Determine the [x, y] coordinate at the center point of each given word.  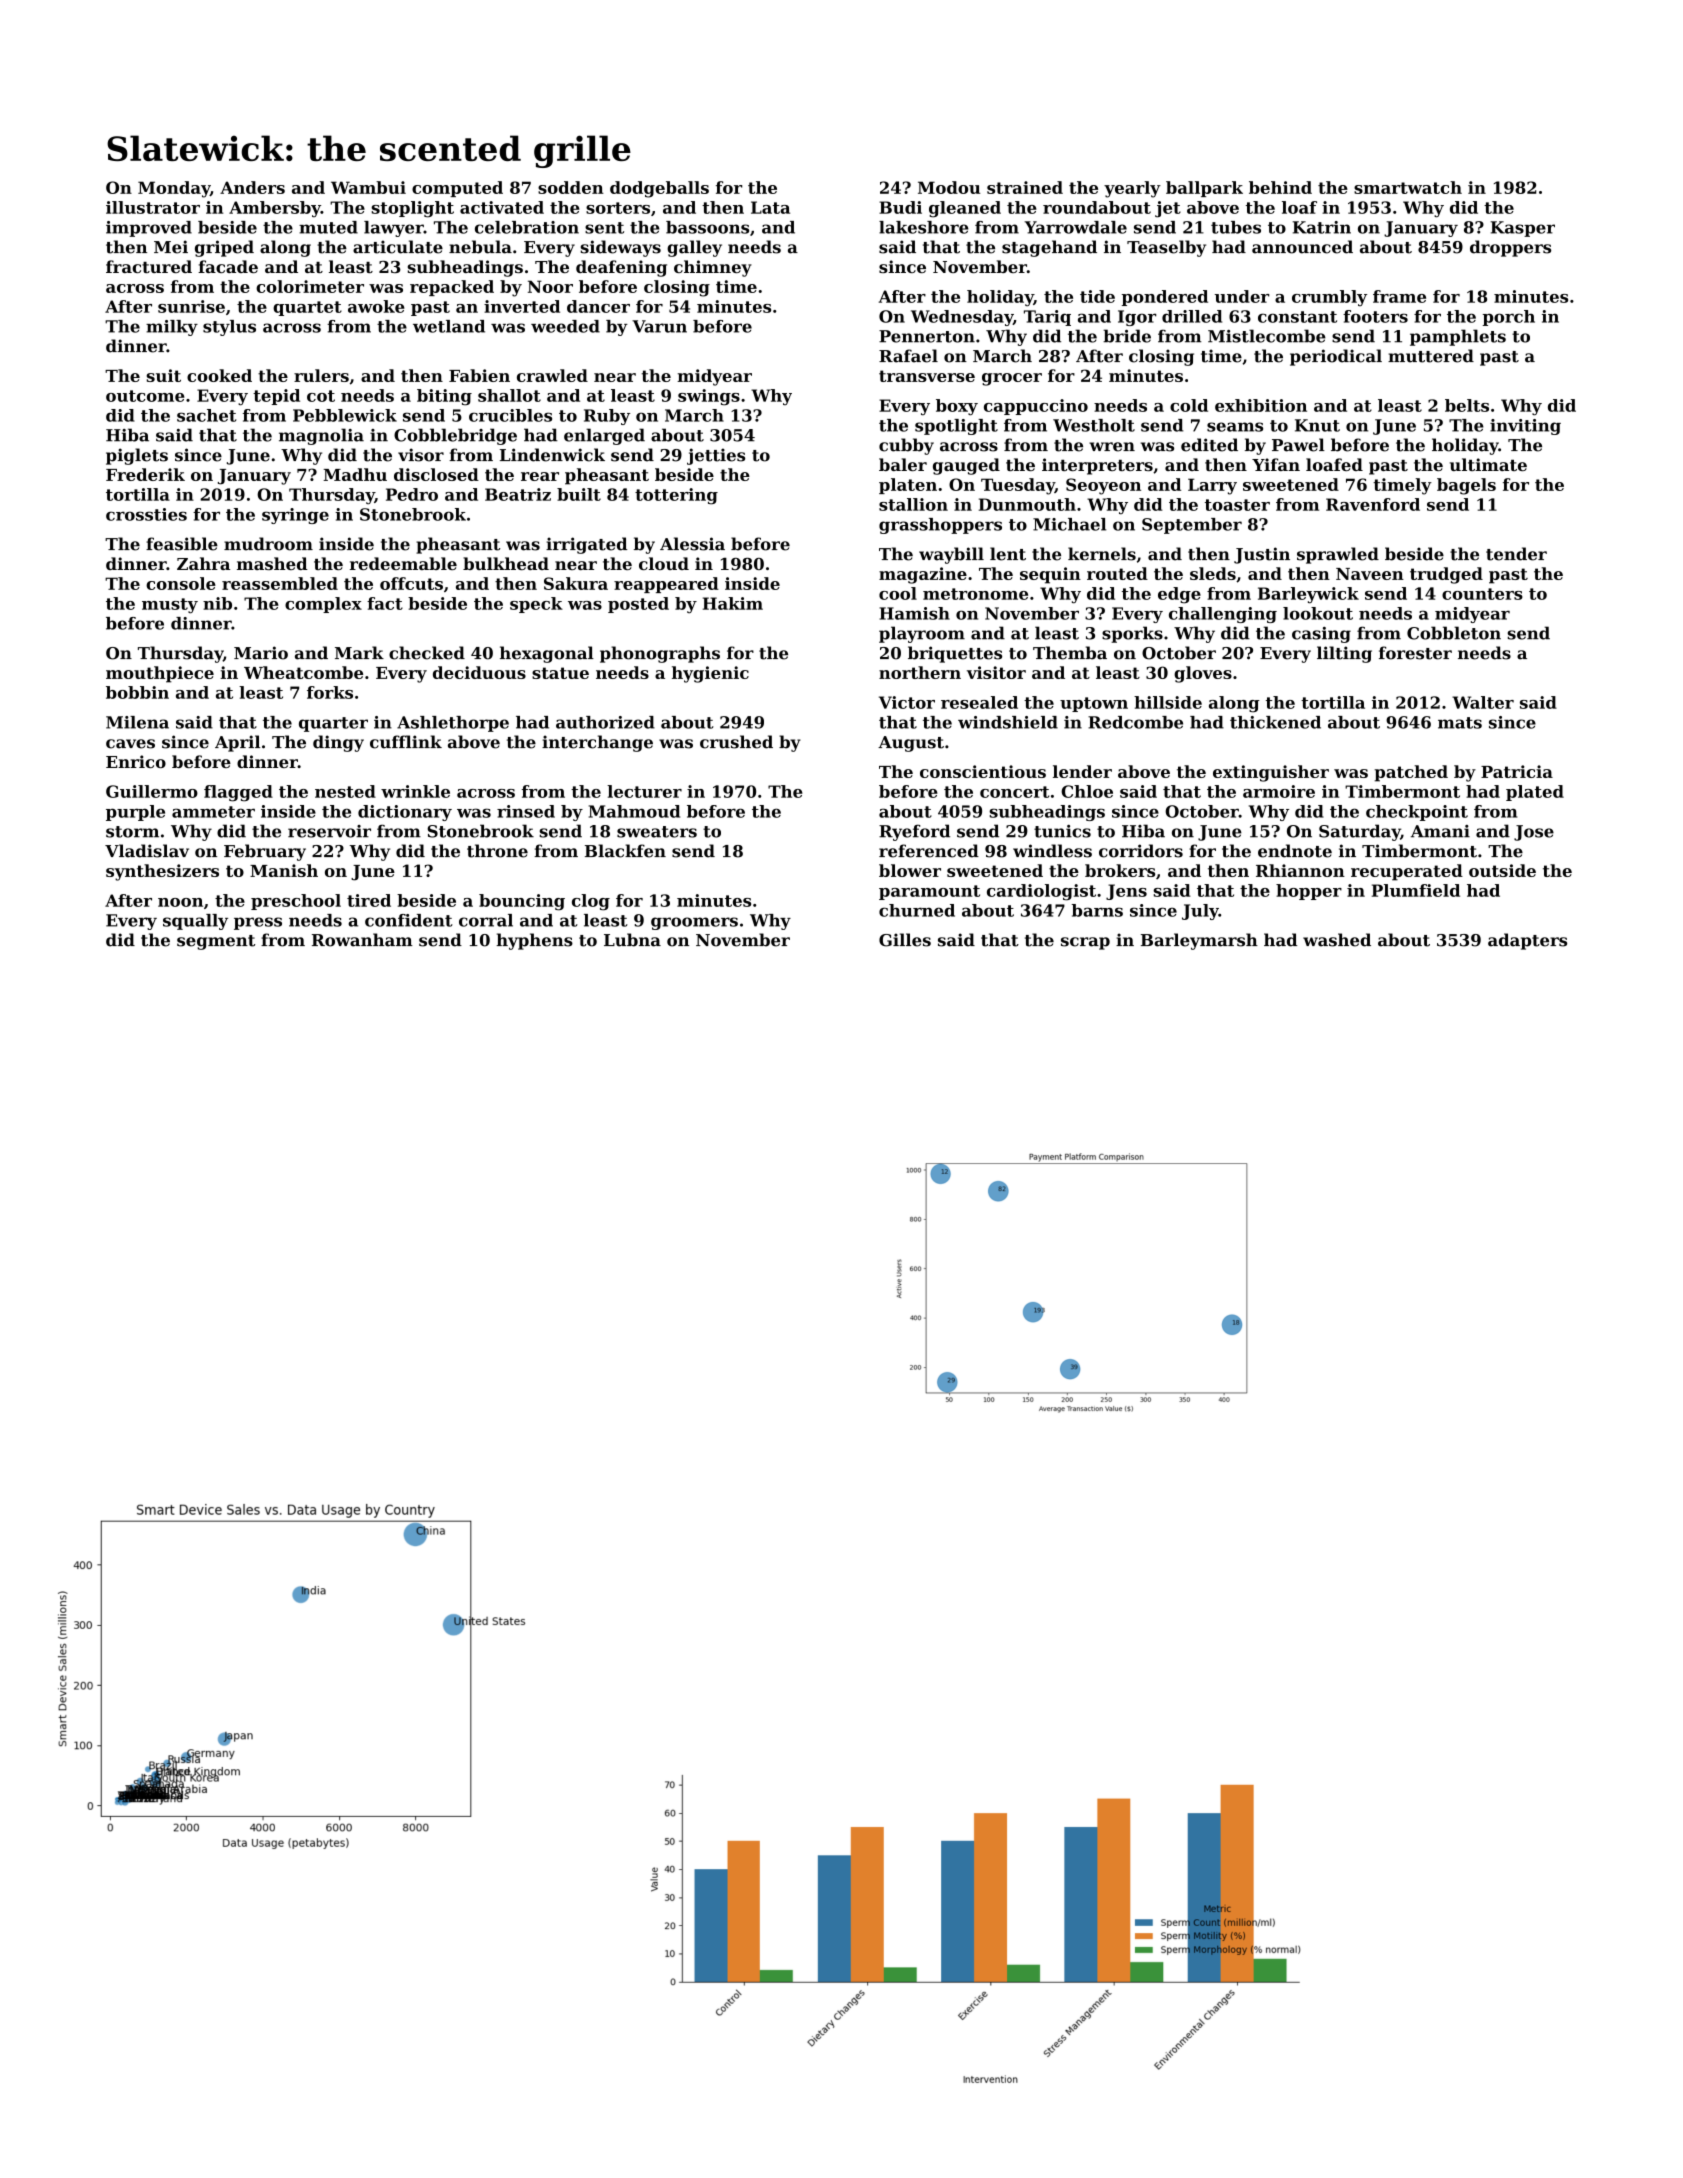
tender [1516, 554]
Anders [252, 187]
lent [1008, 554]
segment [216, 942]
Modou [949, 187]
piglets [137, 456]
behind [1280, 187]
